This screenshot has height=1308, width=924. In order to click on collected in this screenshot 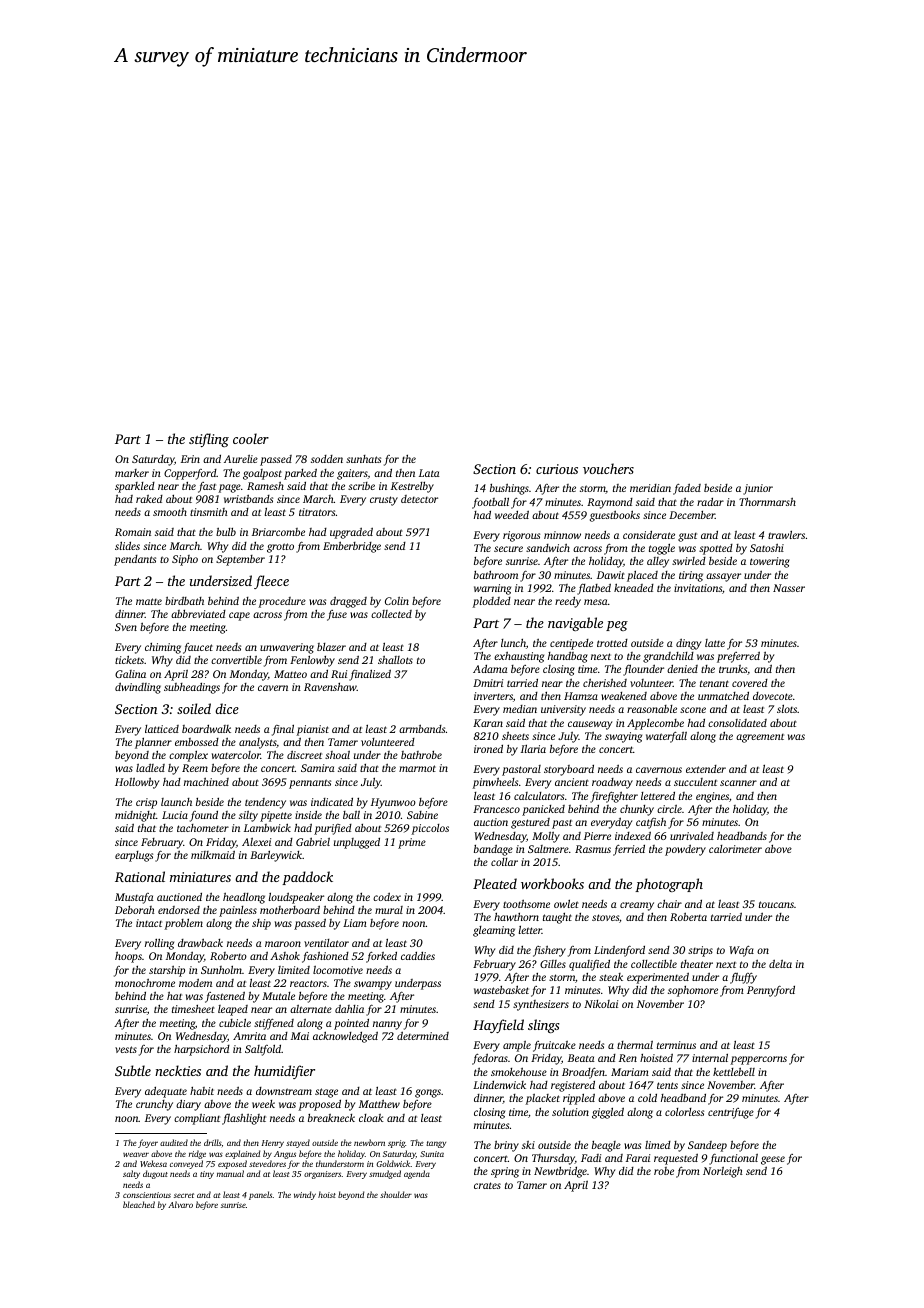, I will do `click(391, 614)`.
